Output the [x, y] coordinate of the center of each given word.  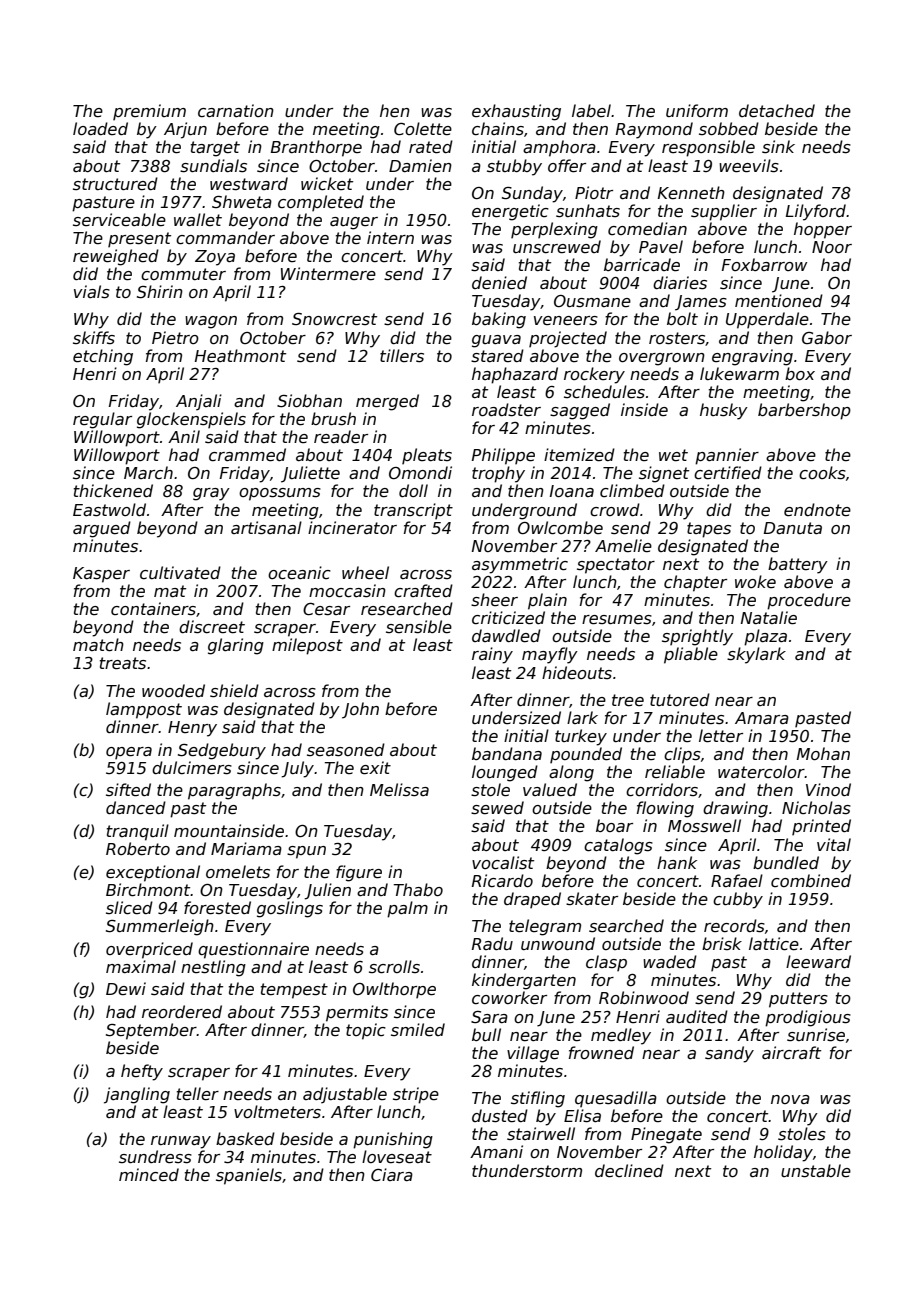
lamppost [144, 710]
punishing [393, 1140]
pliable [691, 655]
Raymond [654, 130]
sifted [128, 790]
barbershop [804, 411]
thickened [113, 491]
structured [115, 184]
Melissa [399, 790]
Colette [423, 129]
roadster [506, 410]
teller [198, 1094]
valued [550, 789]
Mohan [823, 753]
